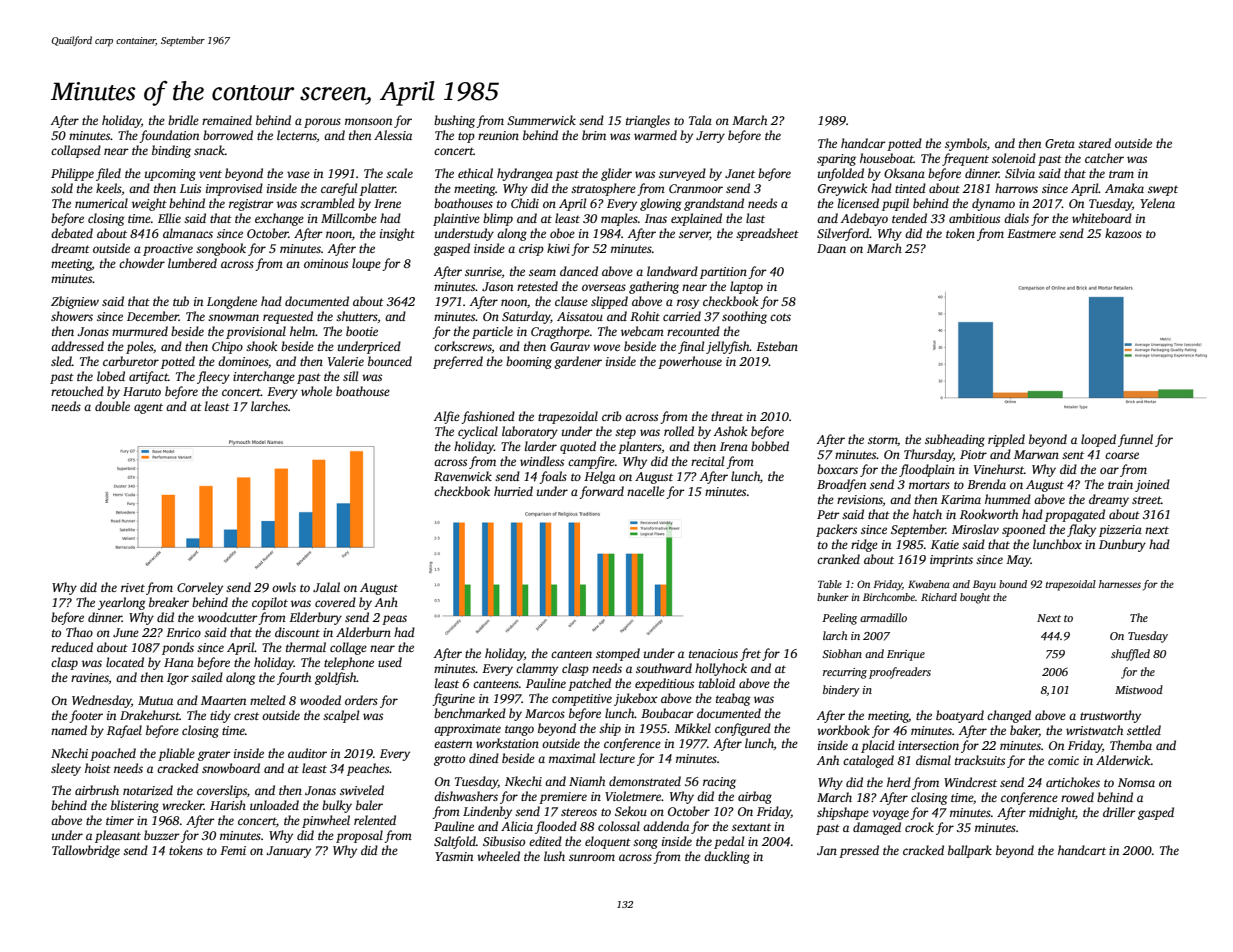  Describe the element at coordinates (541, 120) in the page. I see `Summerwick` at that location.
